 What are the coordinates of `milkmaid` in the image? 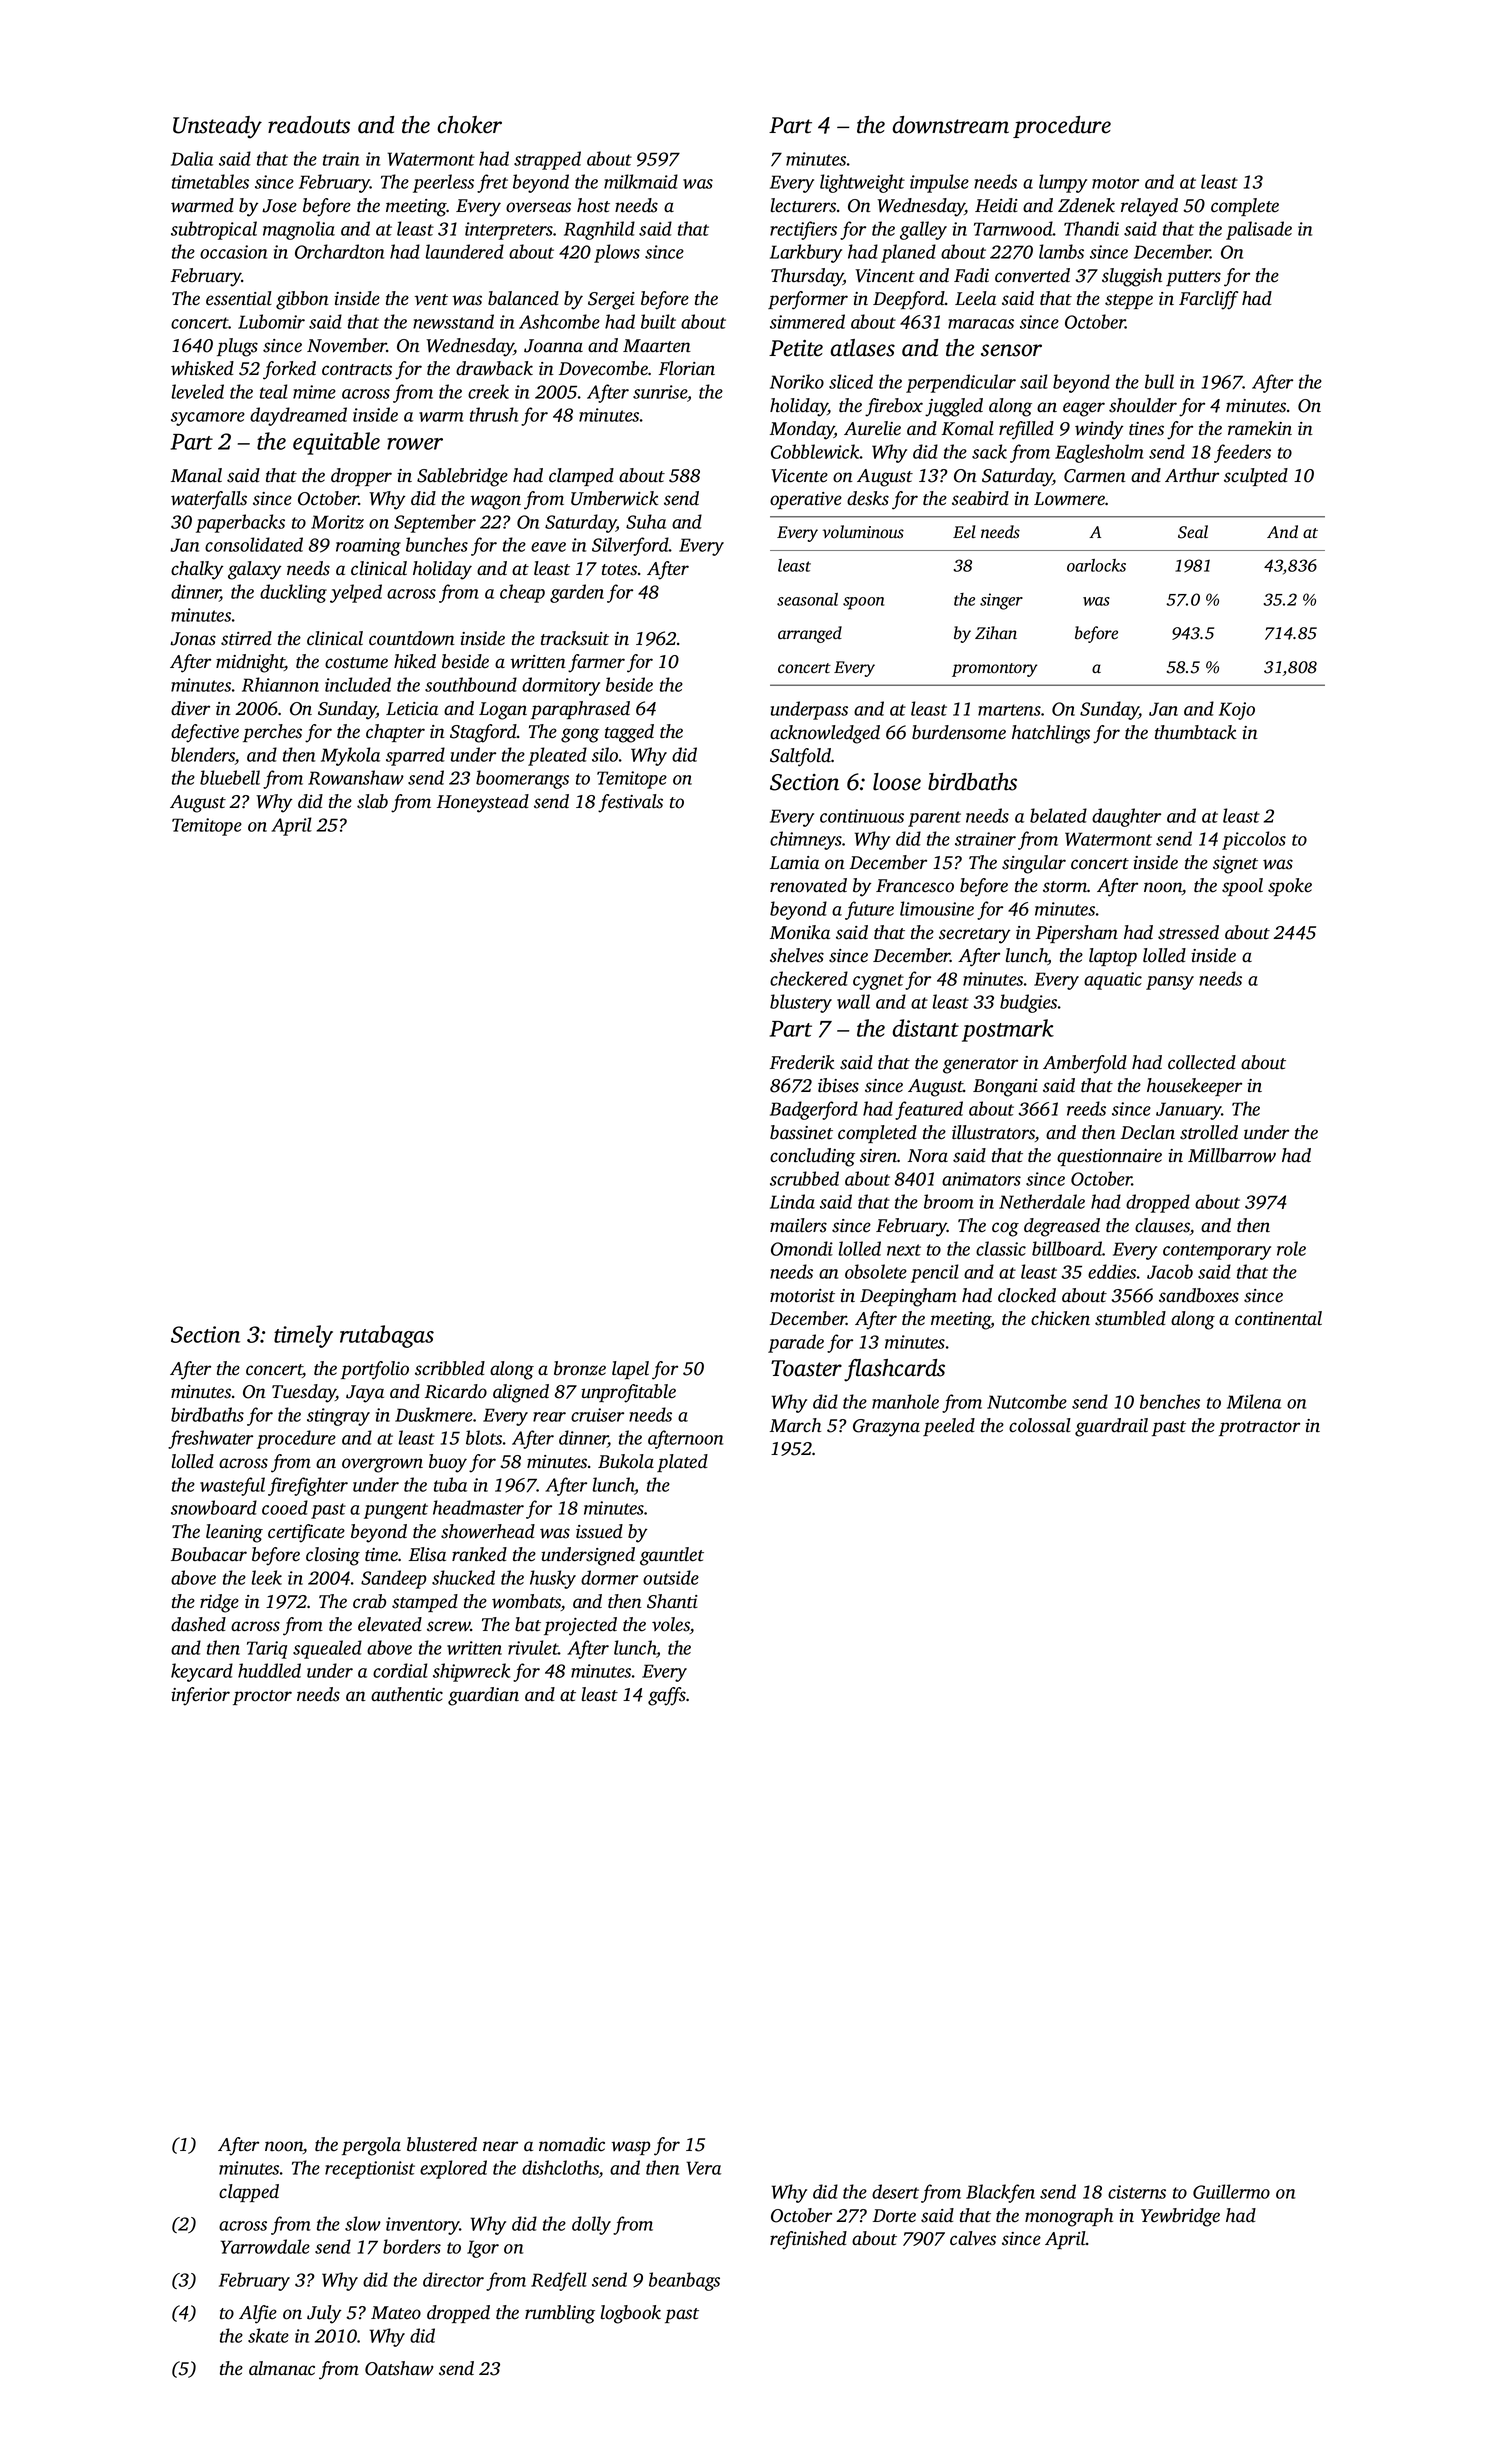 It's located at (641, 181).
